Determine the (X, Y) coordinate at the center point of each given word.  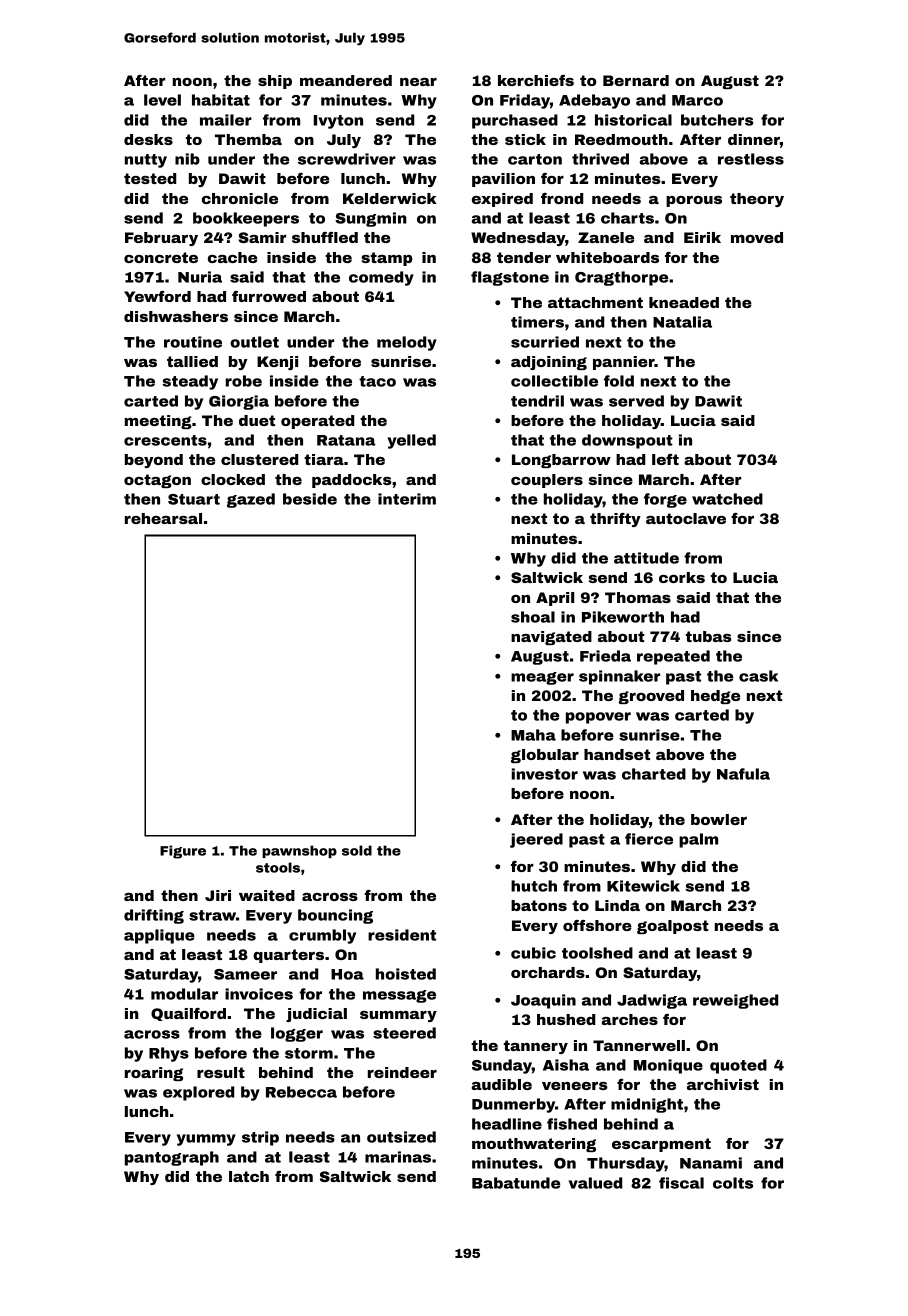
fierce (649, 839)
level (162, 100)
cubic (533, 953)
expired (502, 200)
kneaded (684, 302)
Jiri (218, 895)
